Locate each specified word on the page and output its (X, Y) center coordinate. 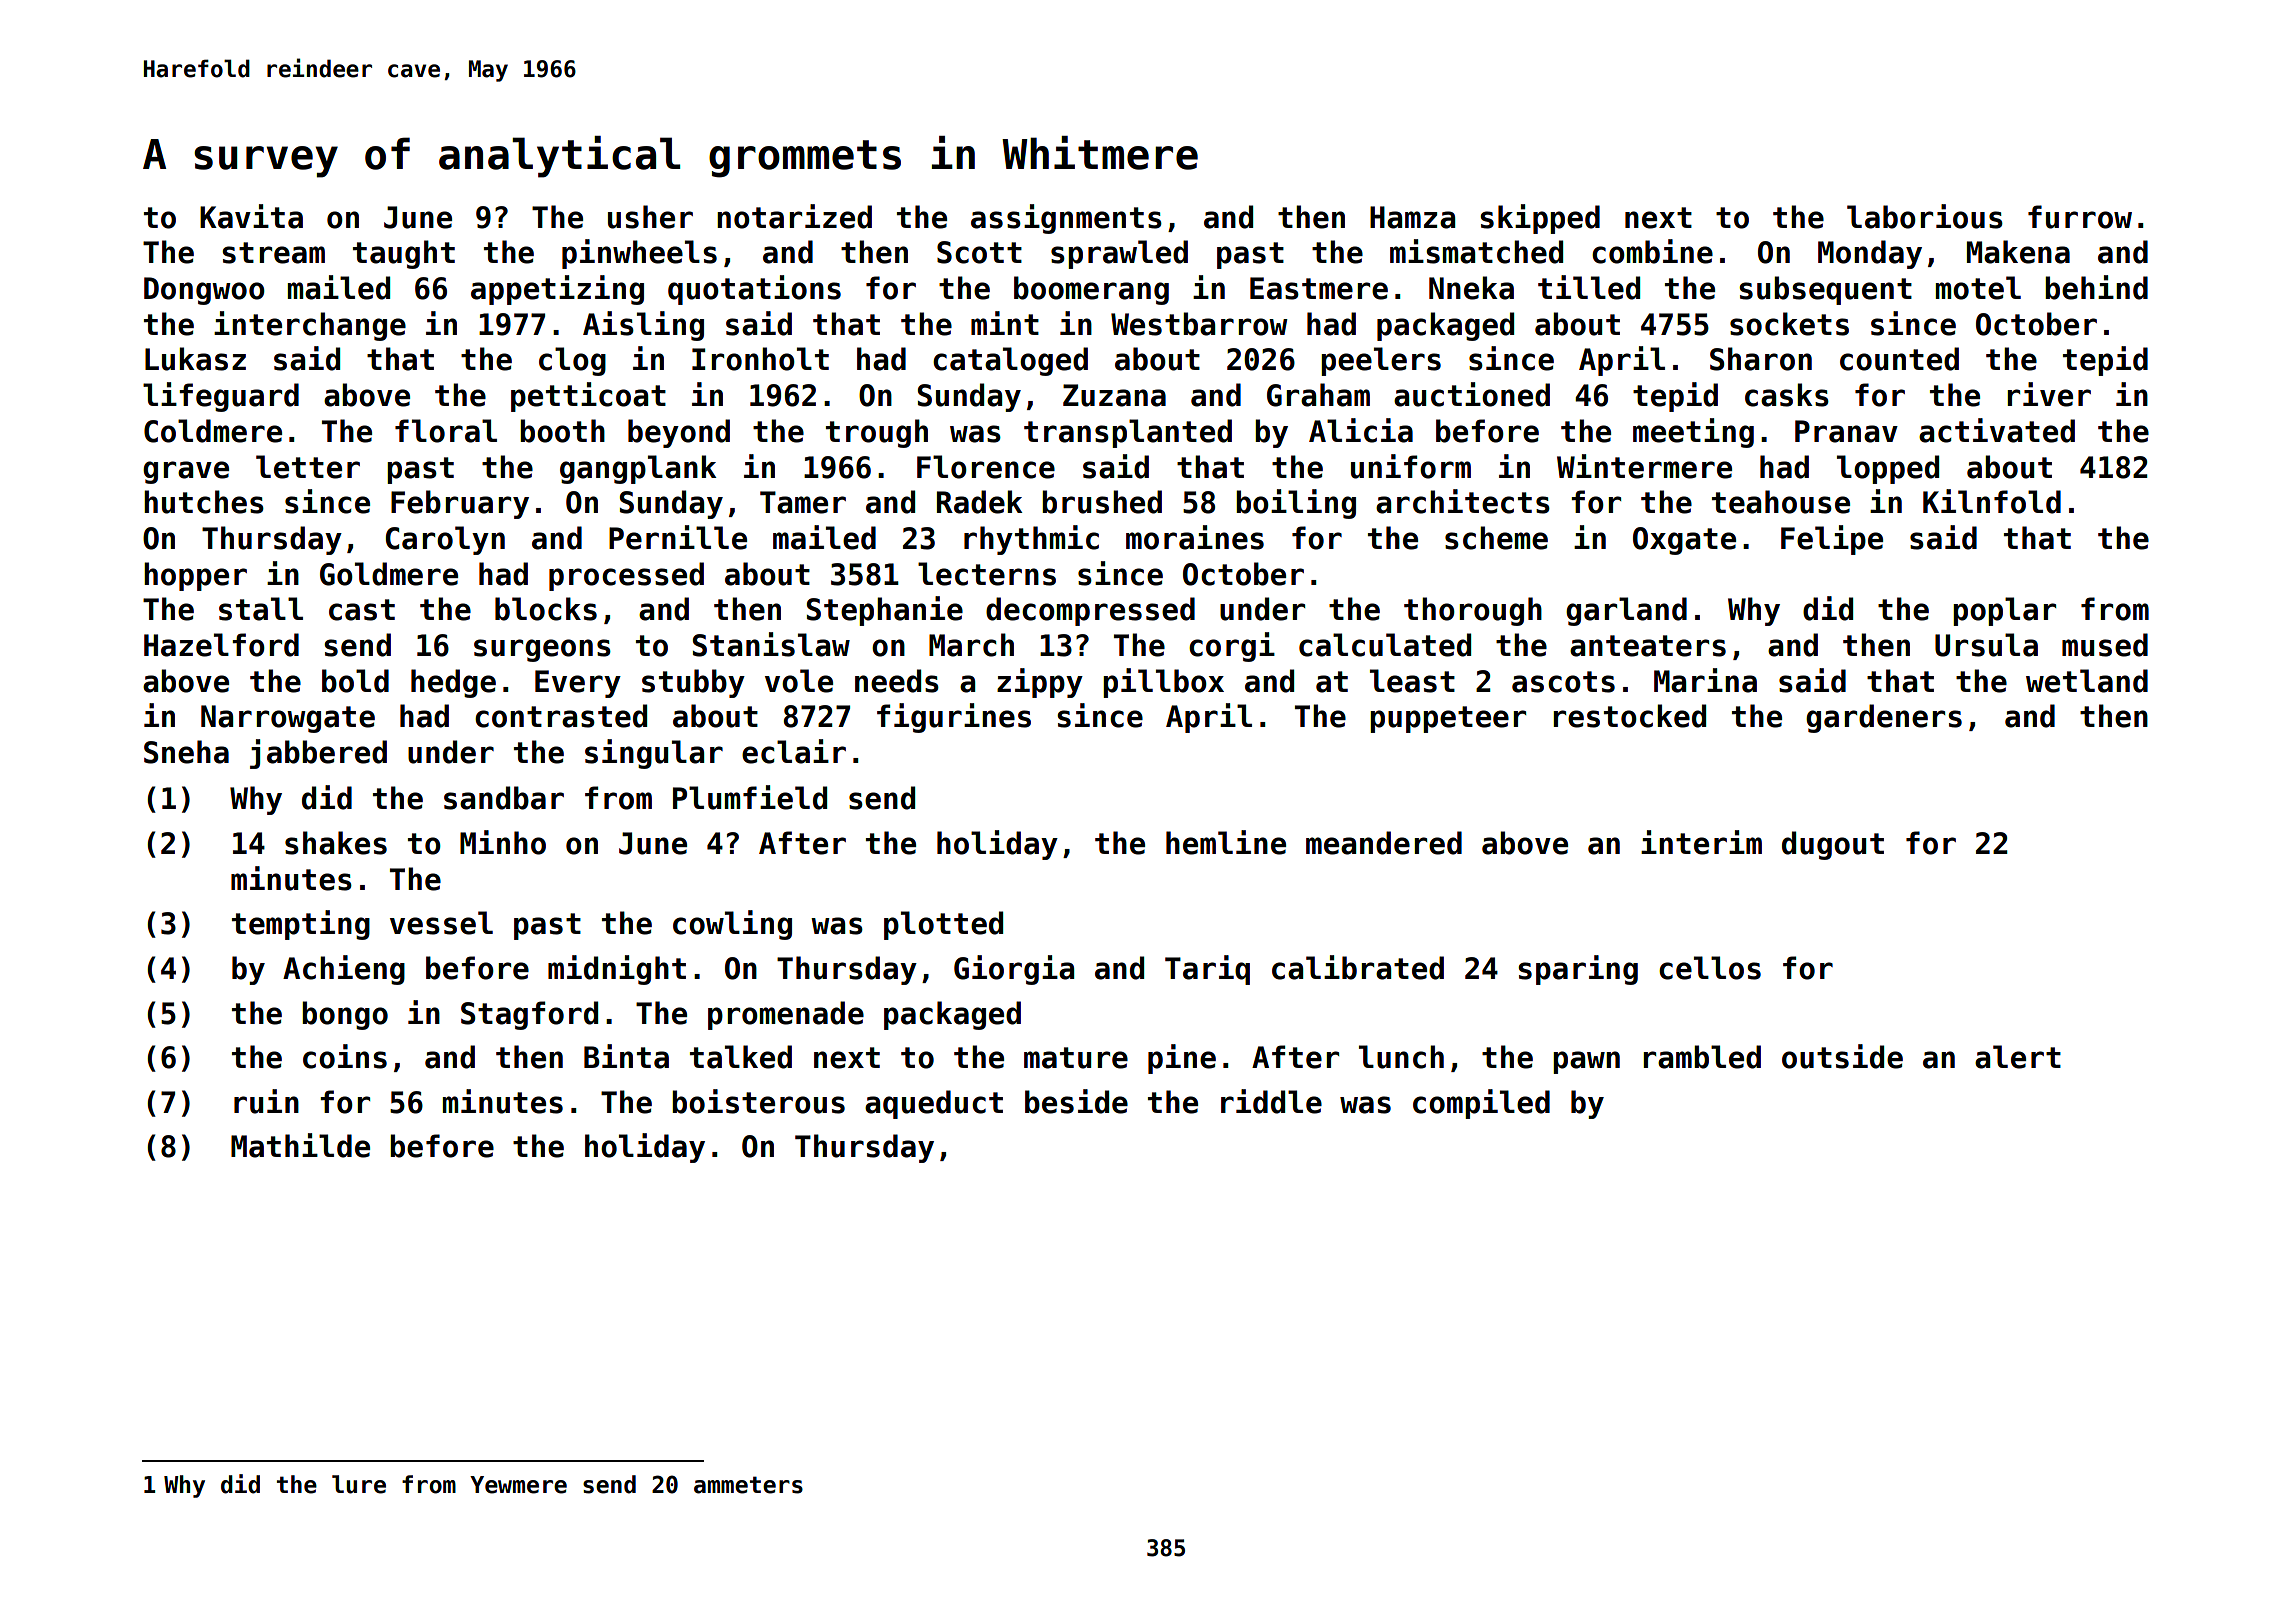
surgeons (542, 650)
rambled (1702, 1057)
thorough (1473, 611)
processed (626, 576)
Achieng (344, 970)
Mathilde (300, 1145)
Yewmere (518, 1485)
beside (1076, 1101)
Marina (1705, 680)
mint (1005, 323)
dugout (1833, 845)
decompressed (1090, 611)
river (2049, 394)
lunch (1401, 1057)
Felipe (1832, 540)
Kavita (251, 216)
